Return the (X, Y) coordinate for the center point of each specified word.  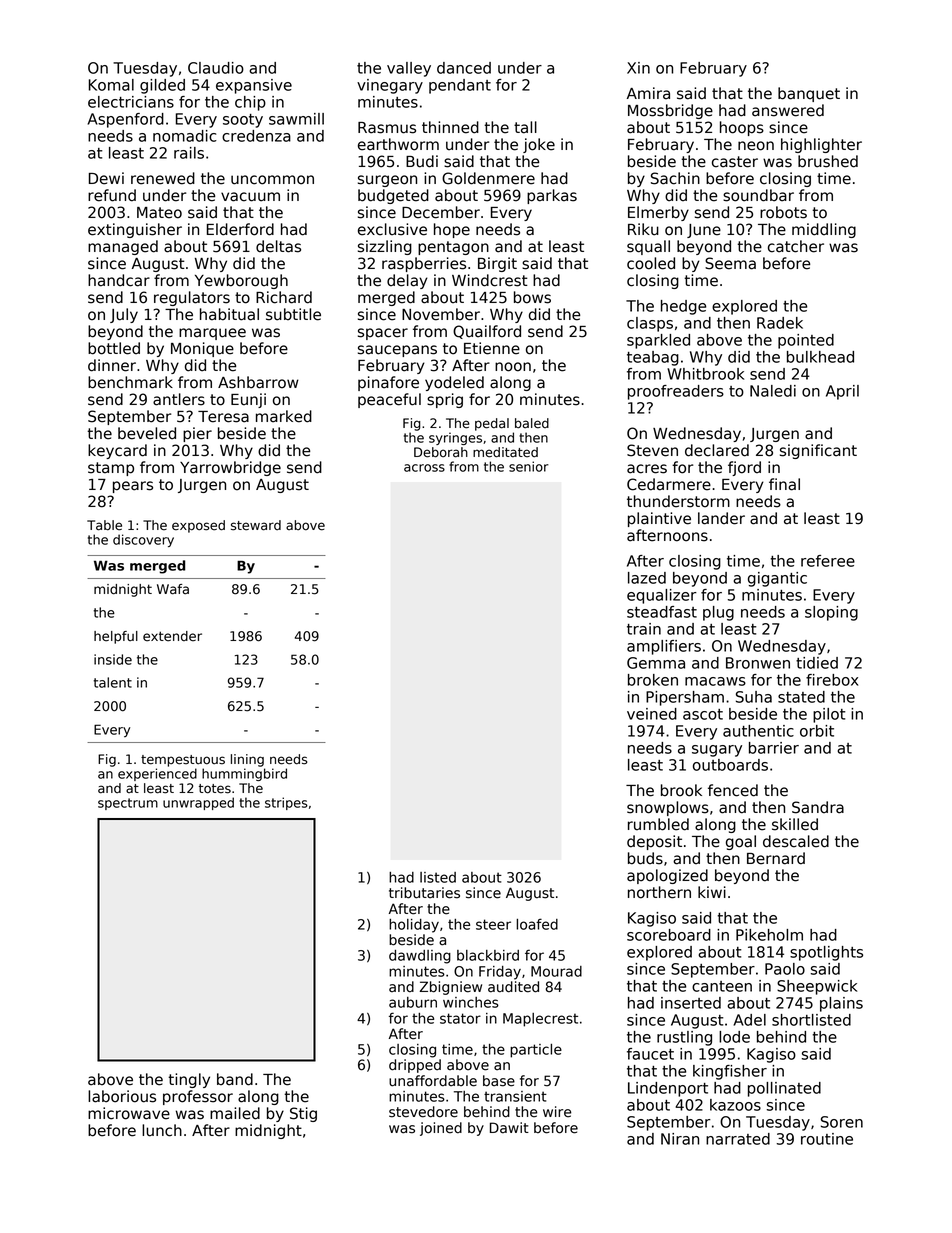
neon (756, 146)
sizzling (385, 247)
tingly (189, 1080)
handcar (119, 280)
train (644, 629)
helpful (116, 637)
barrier (774, 748)
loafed (537, 924)
